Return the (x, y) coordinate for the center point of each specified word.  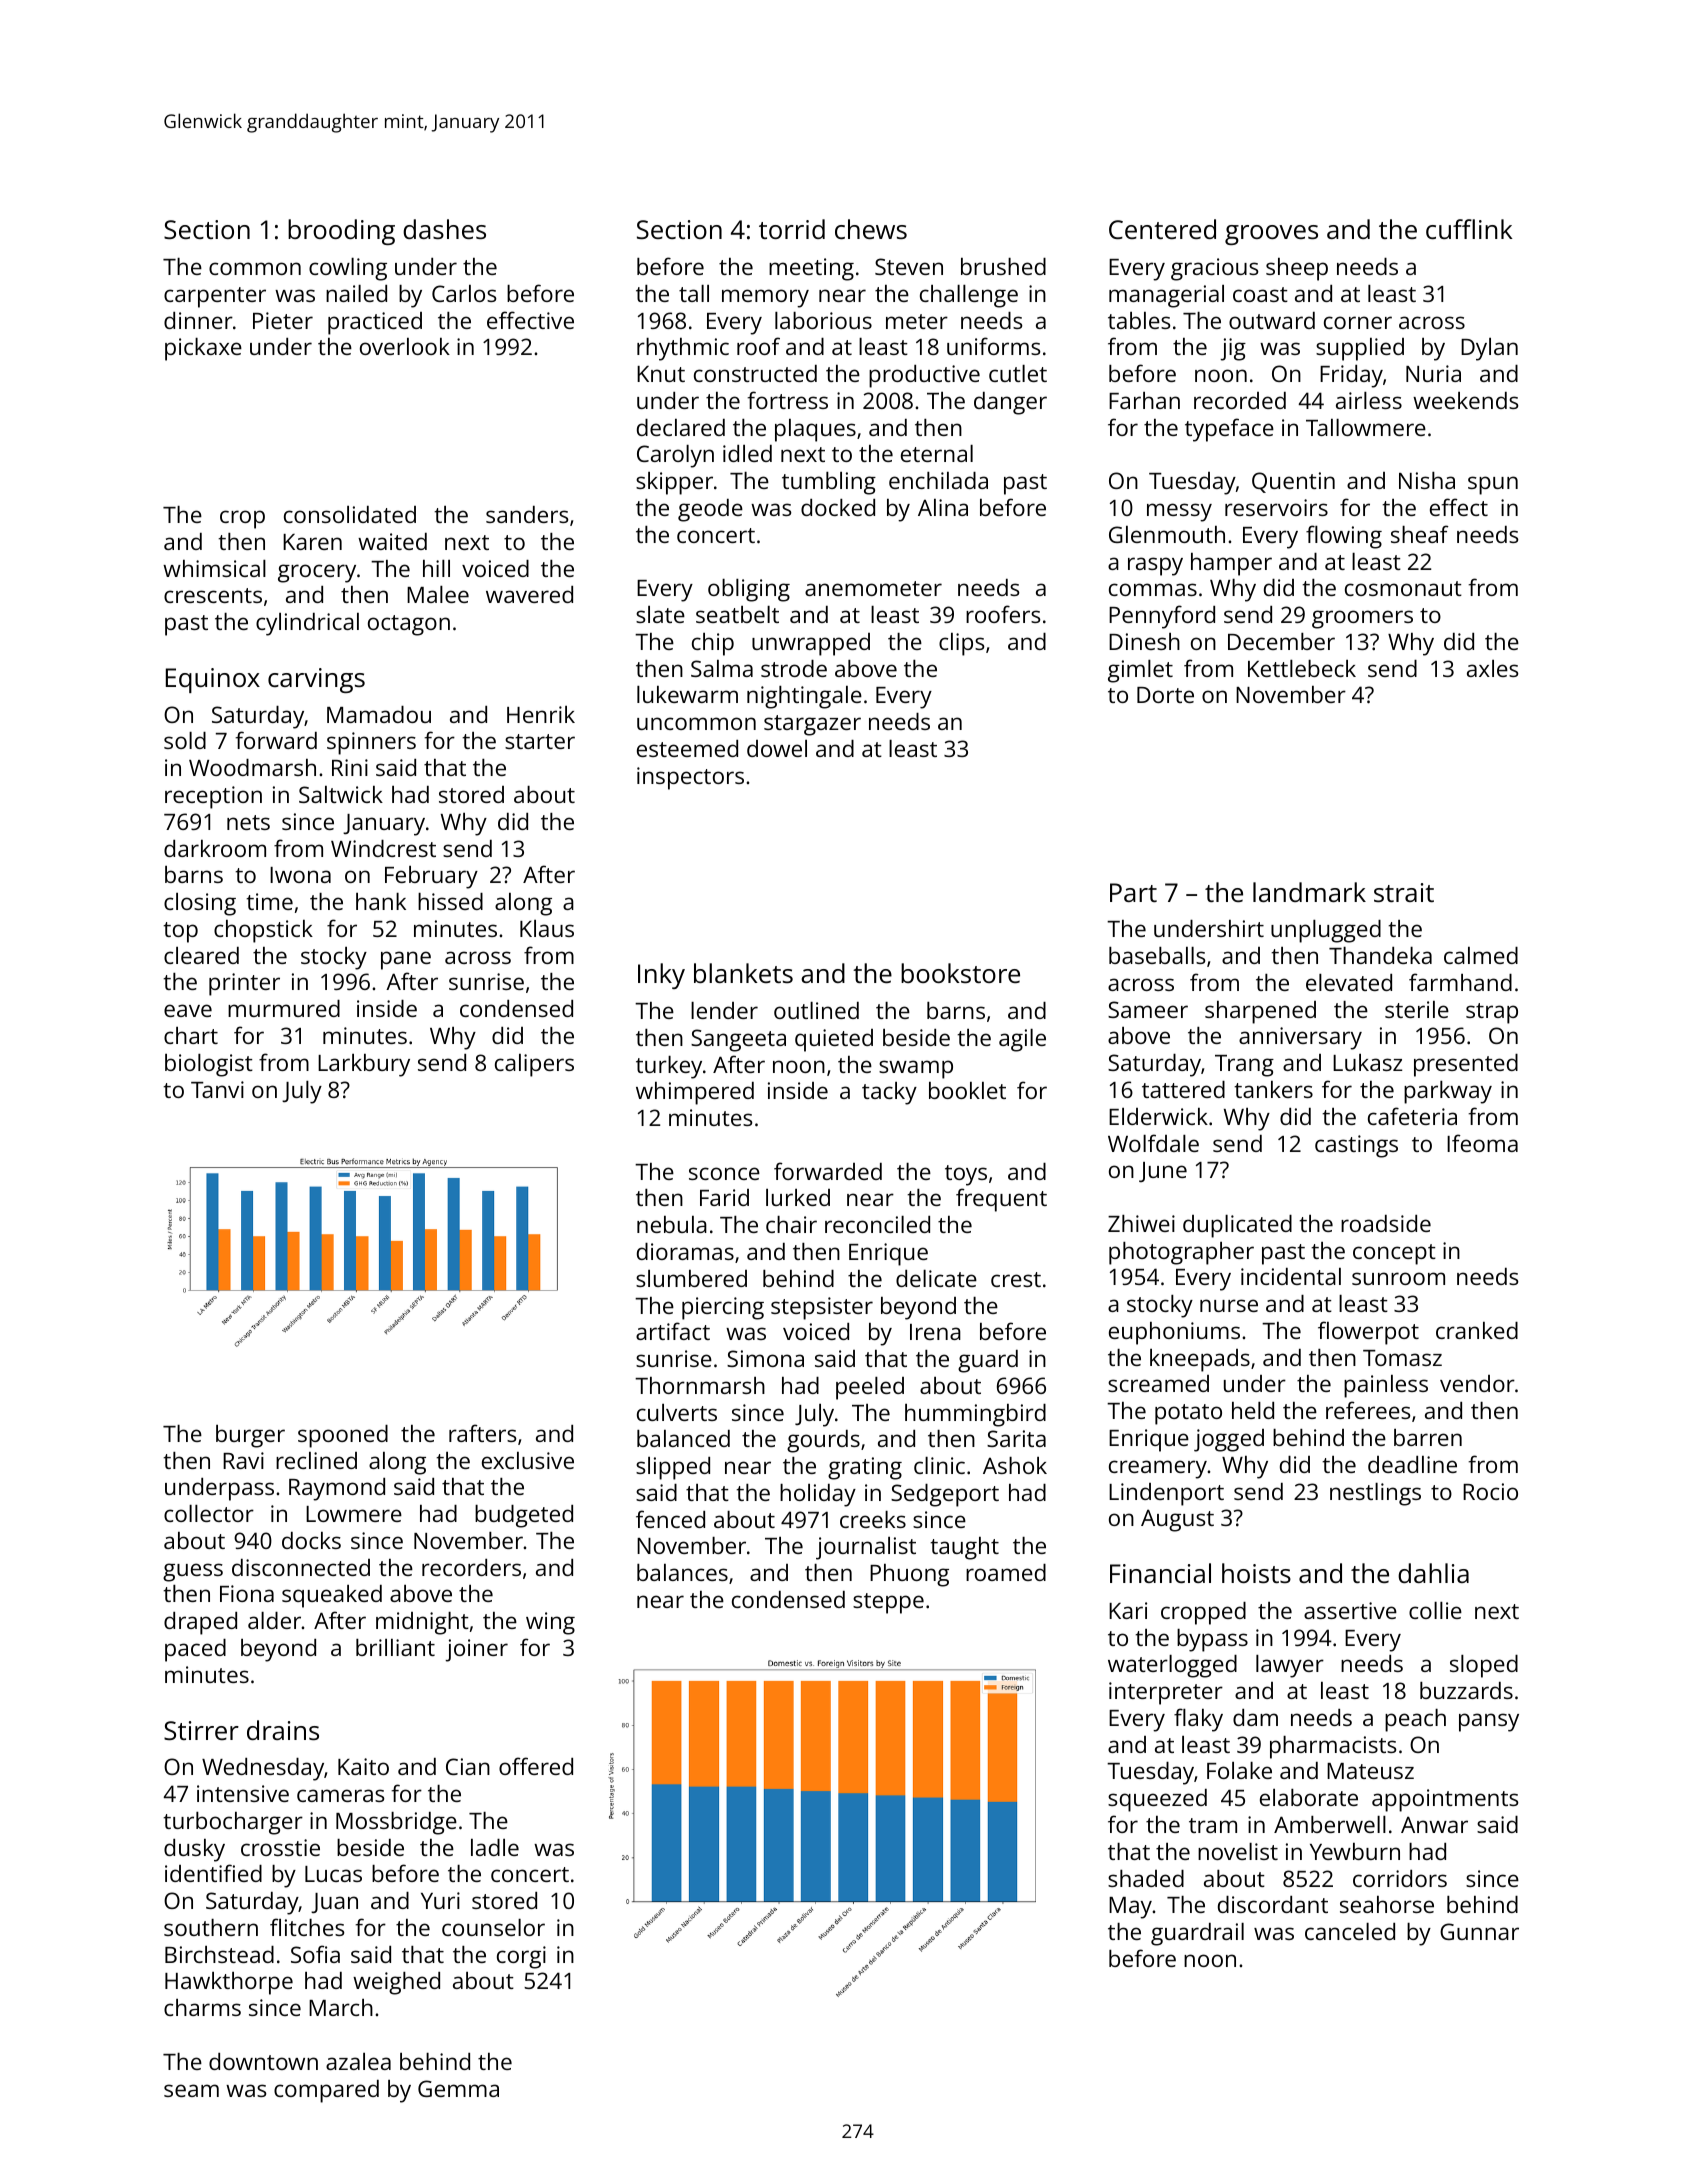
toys (966, 1175)
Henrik (541, 714)
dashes (444, 229)
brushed (1003, 266)
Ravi (243, 1460)
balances (682, 1572)
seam (191, 2090)
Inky (661, 976)
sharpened (1260, 1012)
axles (1492, 668)
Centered (1162, 229)
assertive (1350, 1610)
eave (188, 1010)
